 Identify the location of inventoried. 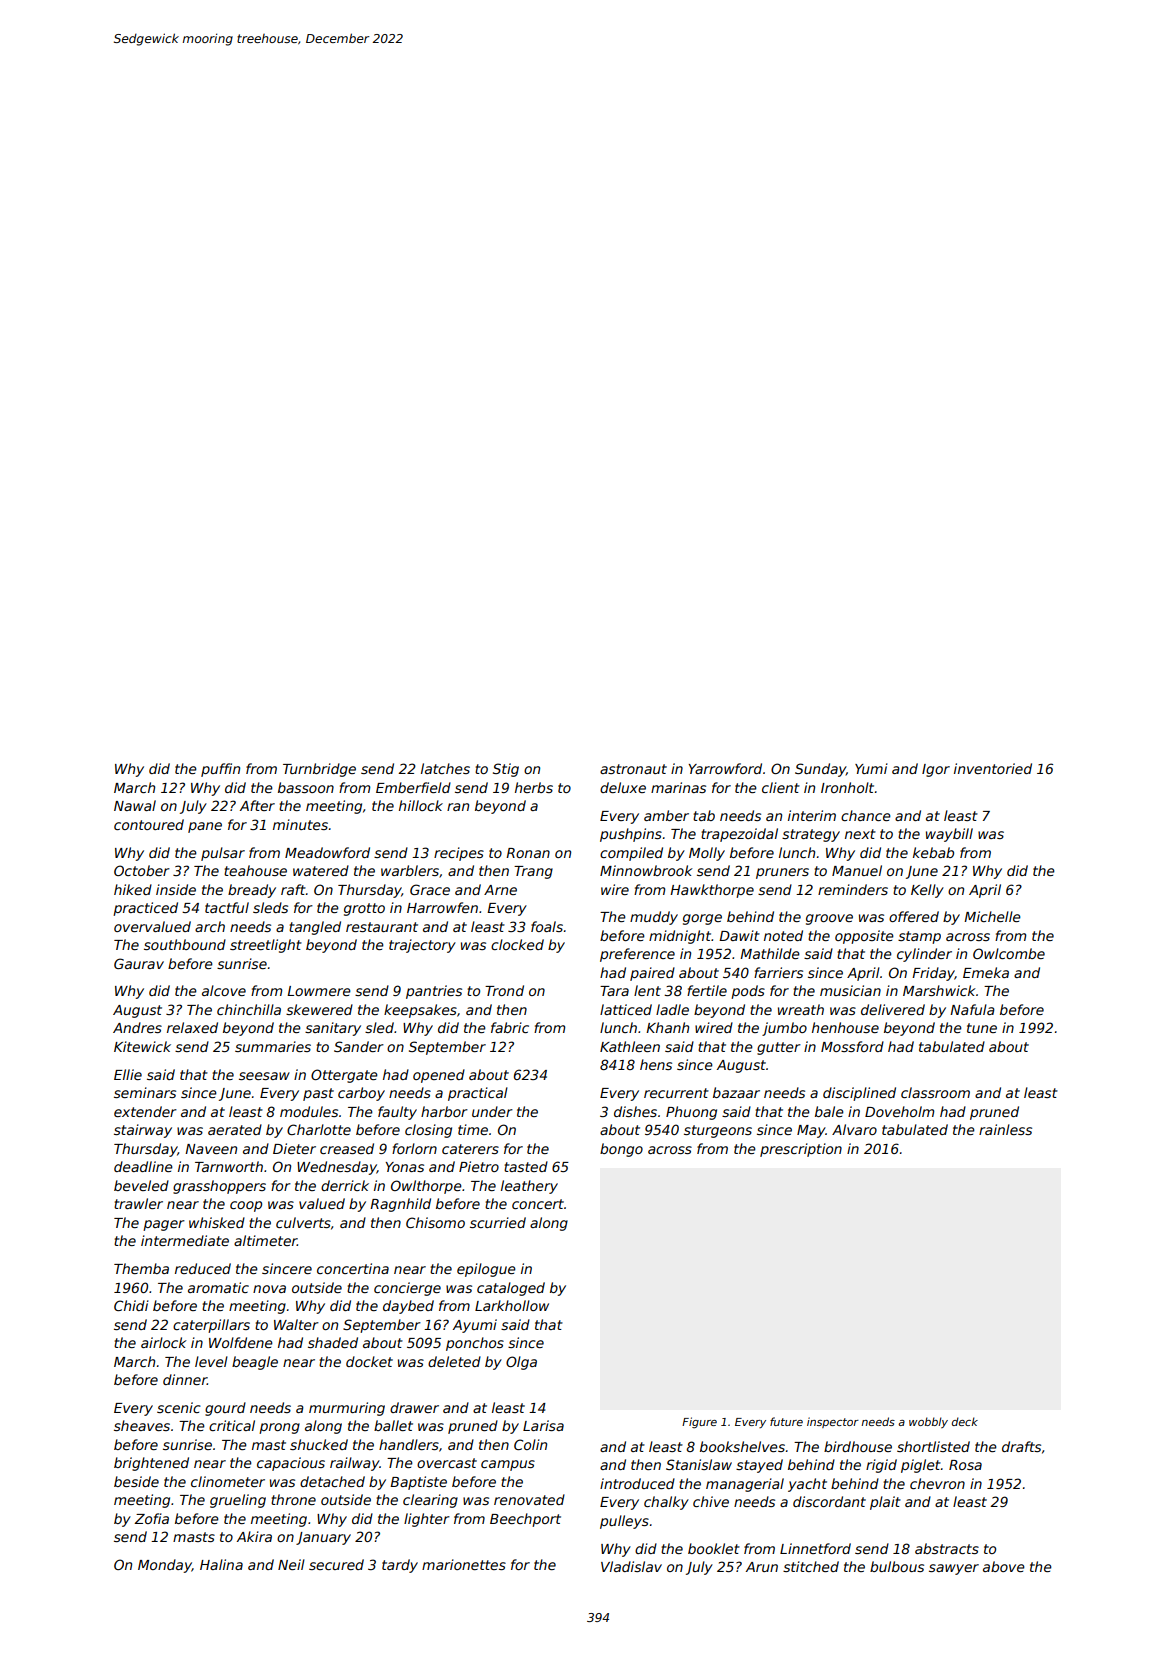
(993, 768).
